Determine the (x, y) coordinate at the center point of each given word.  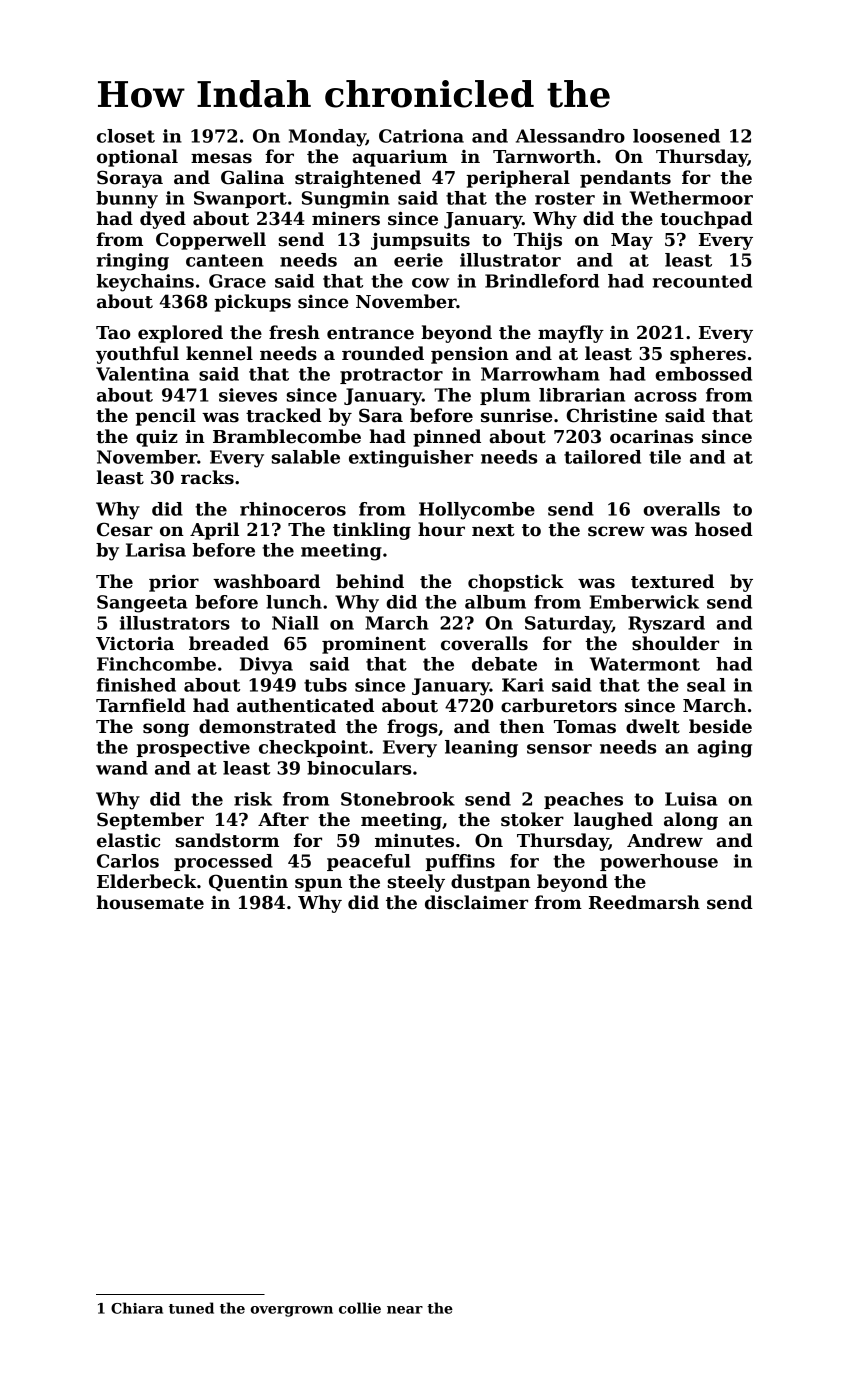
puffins (460, 862)
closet (126, 136)
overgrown (291, 1311)
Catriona (421, 136)
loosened (676, 136)
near (405, 1310)
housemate (150, 902)
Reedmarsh (644, 902)
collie (360, 1308)
